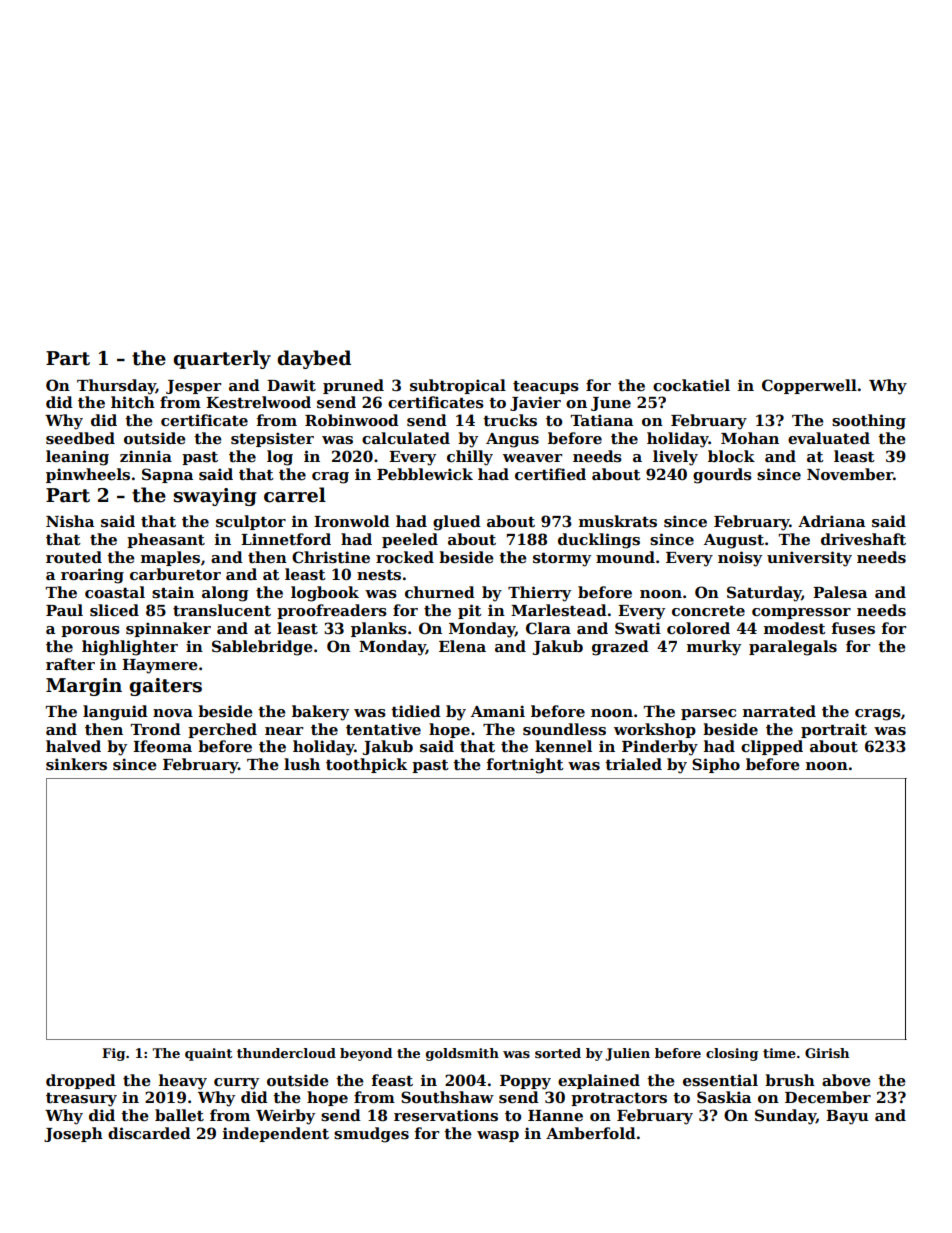 This page has width=952, height=1233. What do you see at coordinates (714, 648) in the page?
I see `murky` at bounding box center [714, 648].
